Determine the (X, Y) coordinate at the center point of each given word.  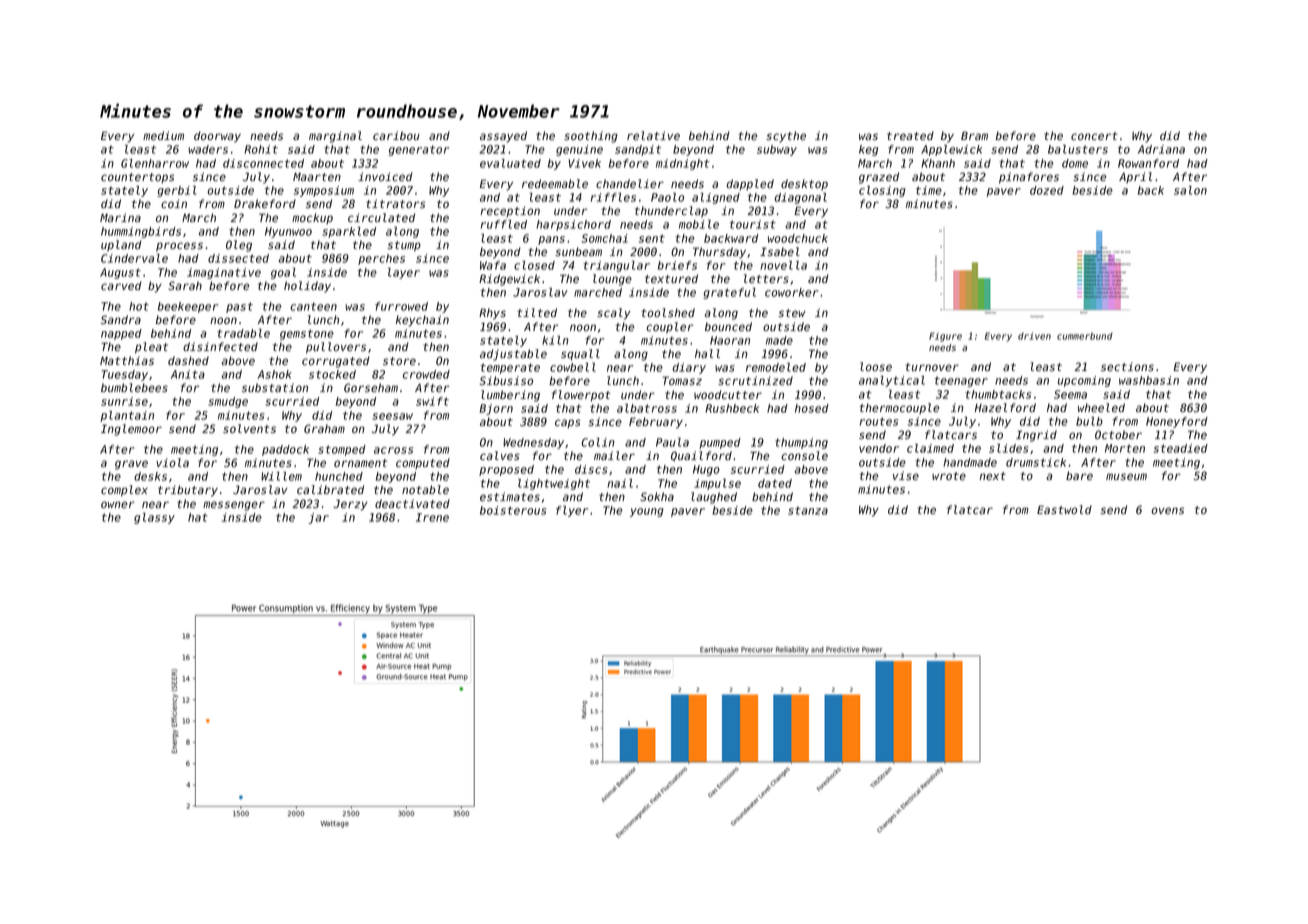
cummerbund (1085, 336)
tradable (243, 333)
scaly (614, 314)
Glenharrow (155, 163)
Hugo (706, 470)
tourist (753, 224)
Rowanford (1148, 163)
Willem (281, 476)
